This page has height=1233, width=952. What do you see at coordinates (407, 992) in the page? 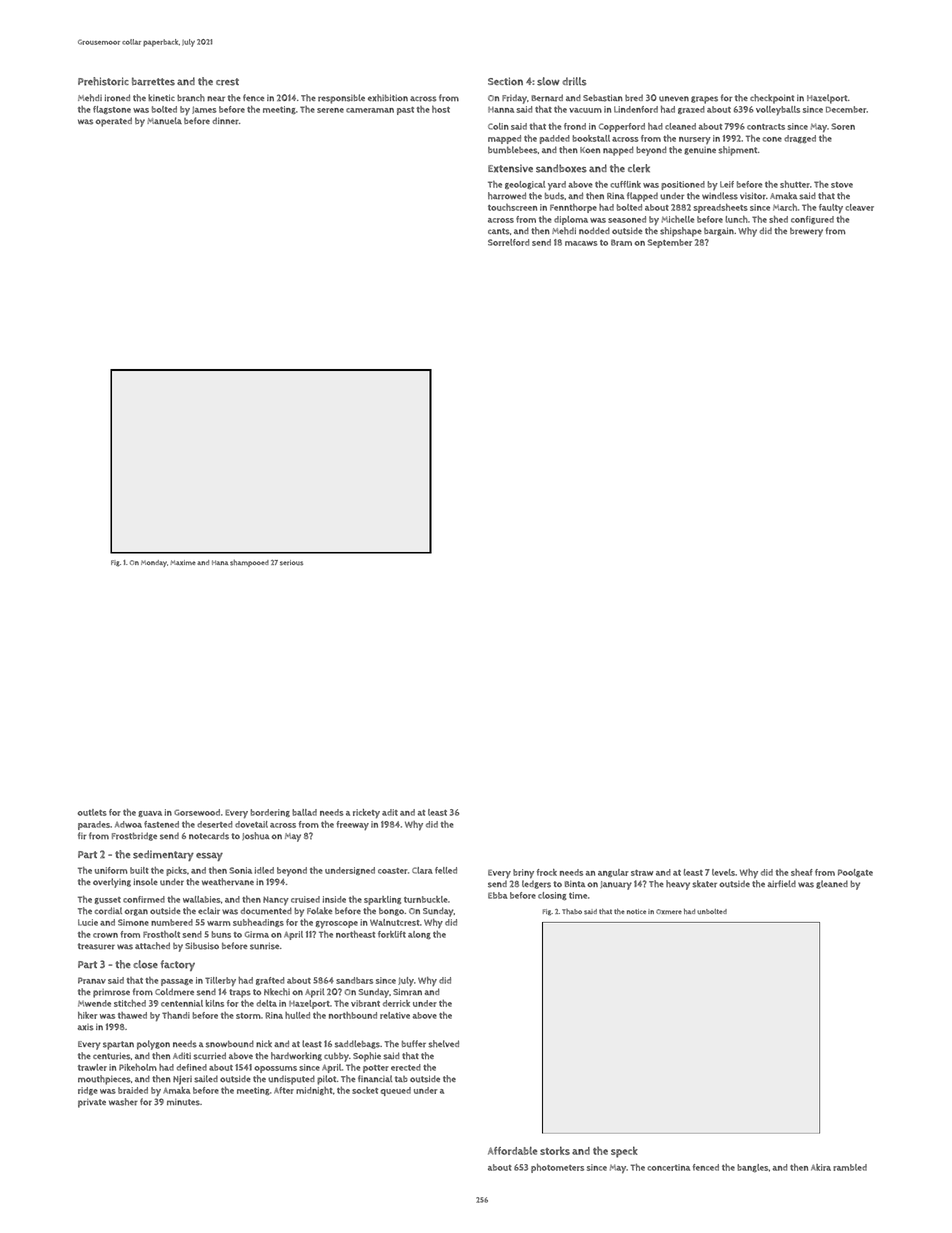
I see `Simran` at bounding box center [407, 992].
